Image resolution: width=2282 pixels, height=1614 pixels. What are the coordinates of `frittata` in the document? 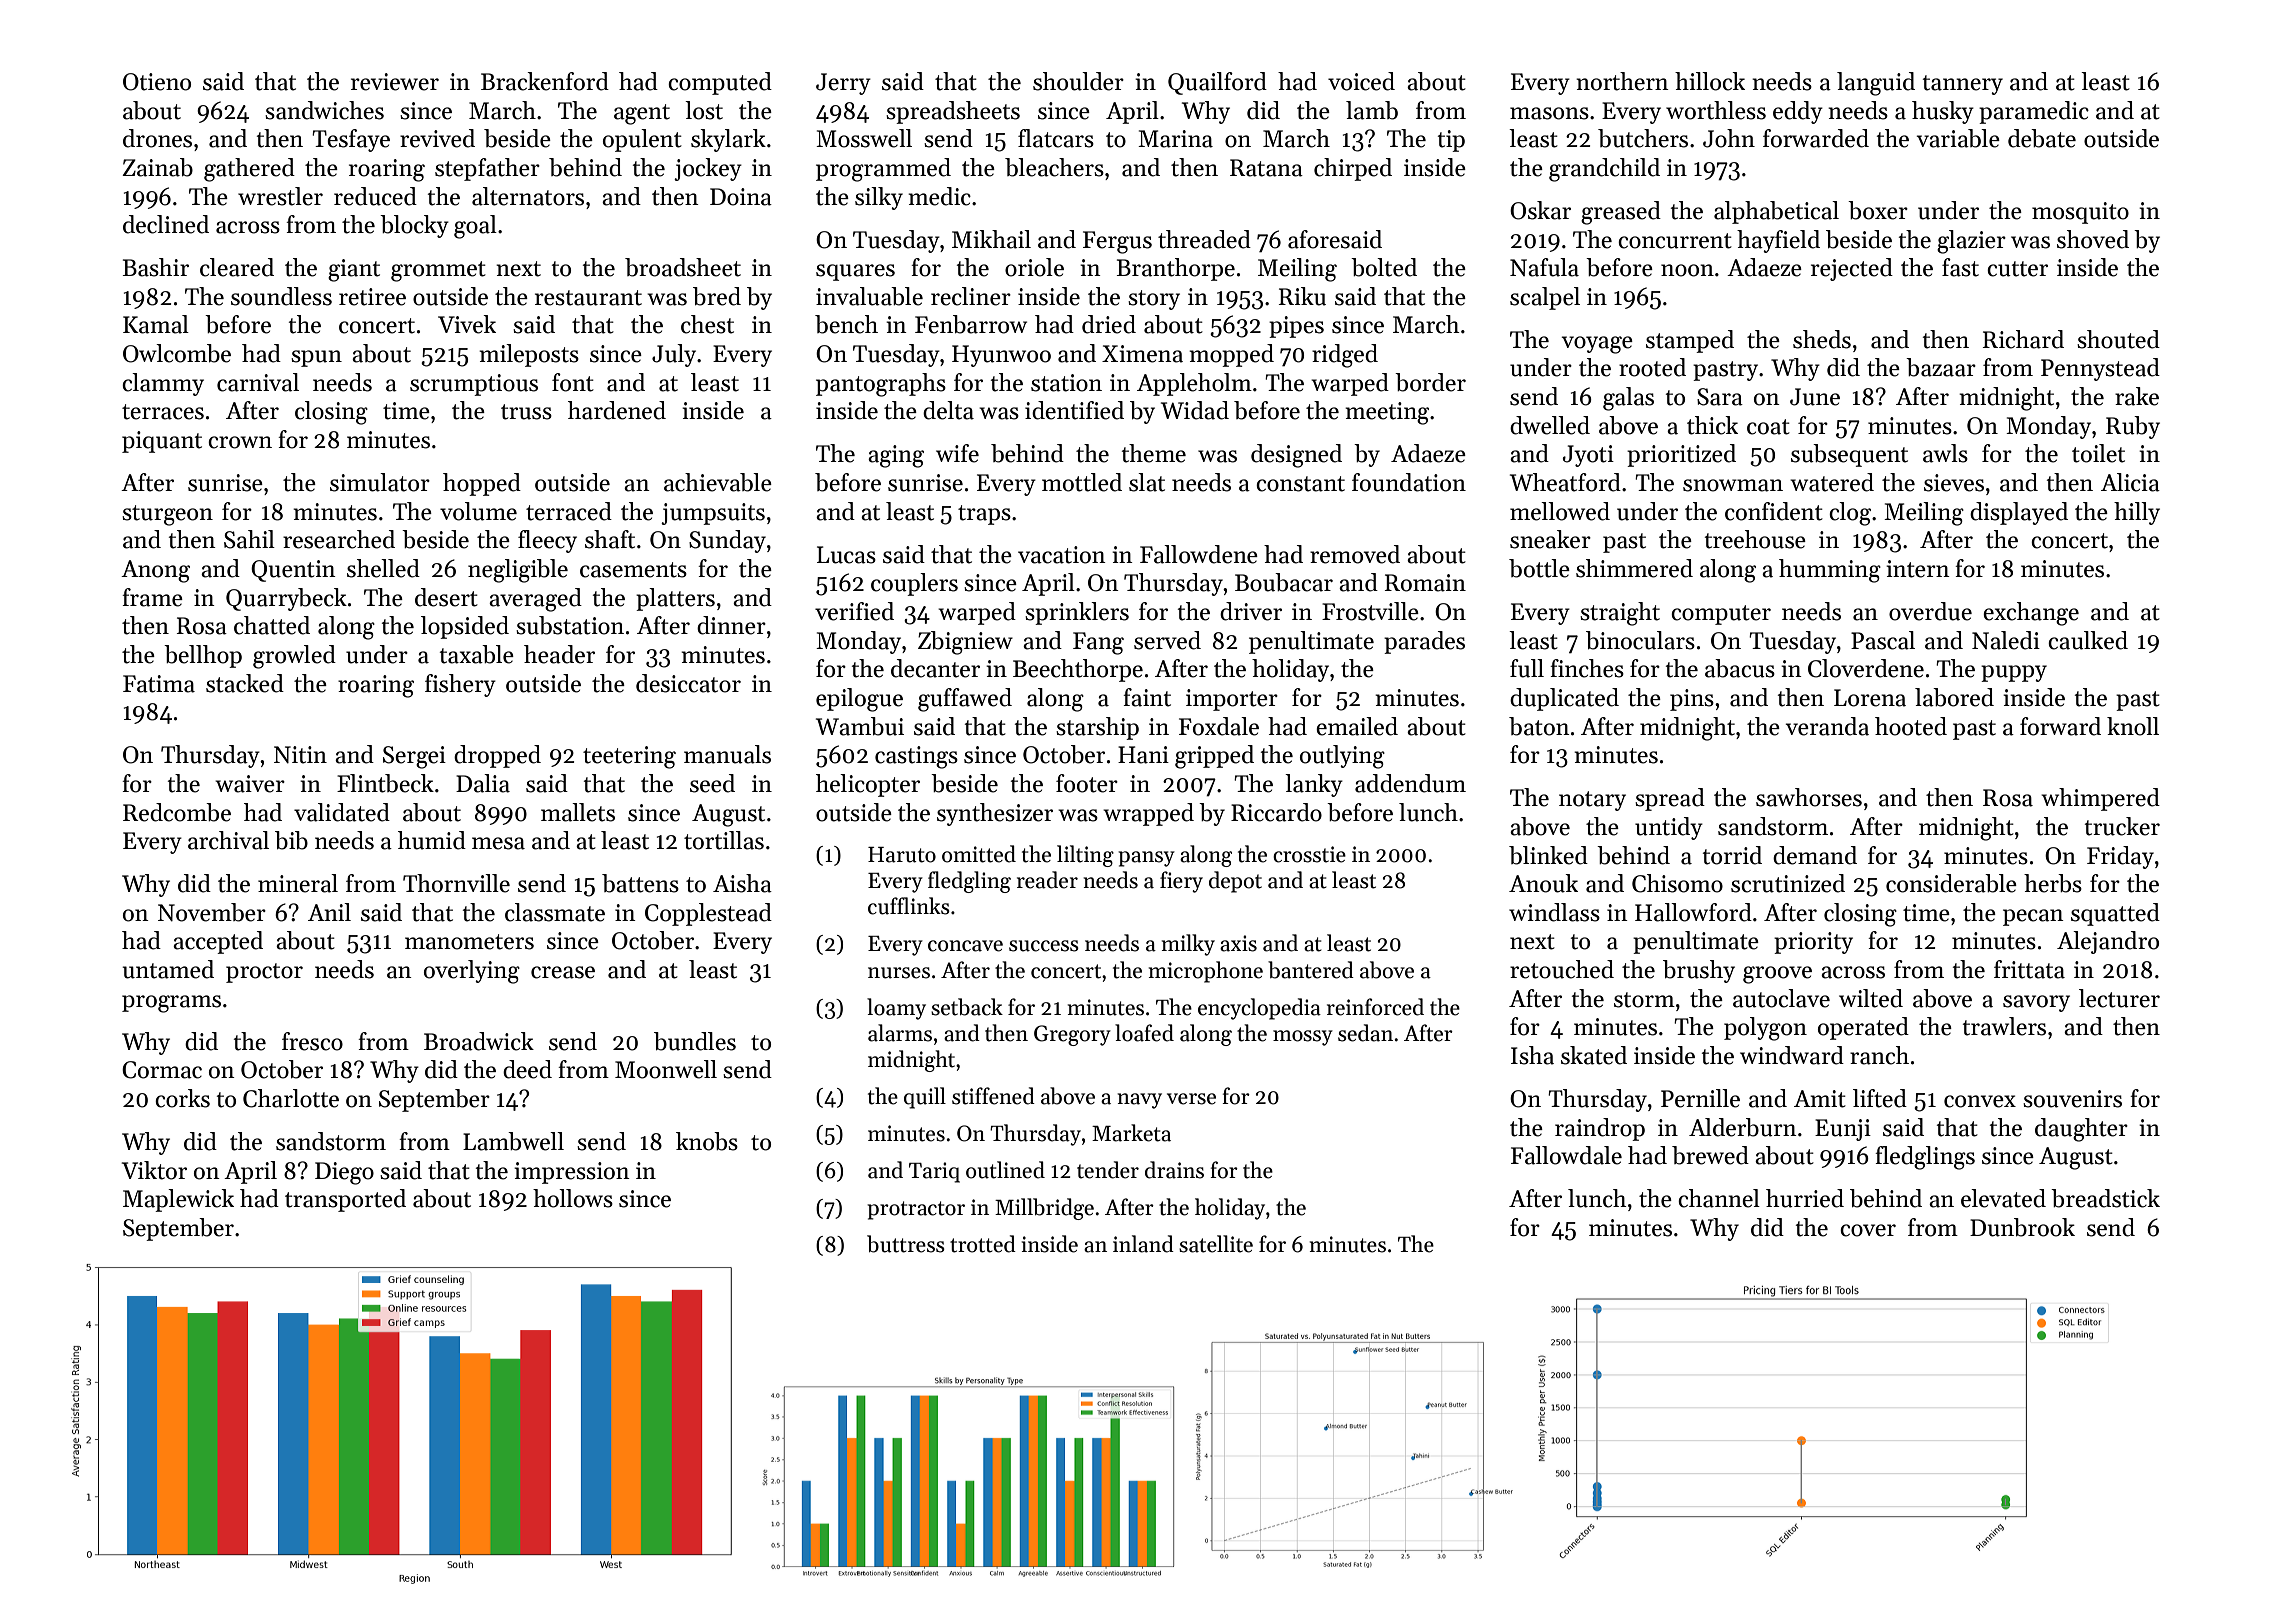 It's located at (2029, 969).
